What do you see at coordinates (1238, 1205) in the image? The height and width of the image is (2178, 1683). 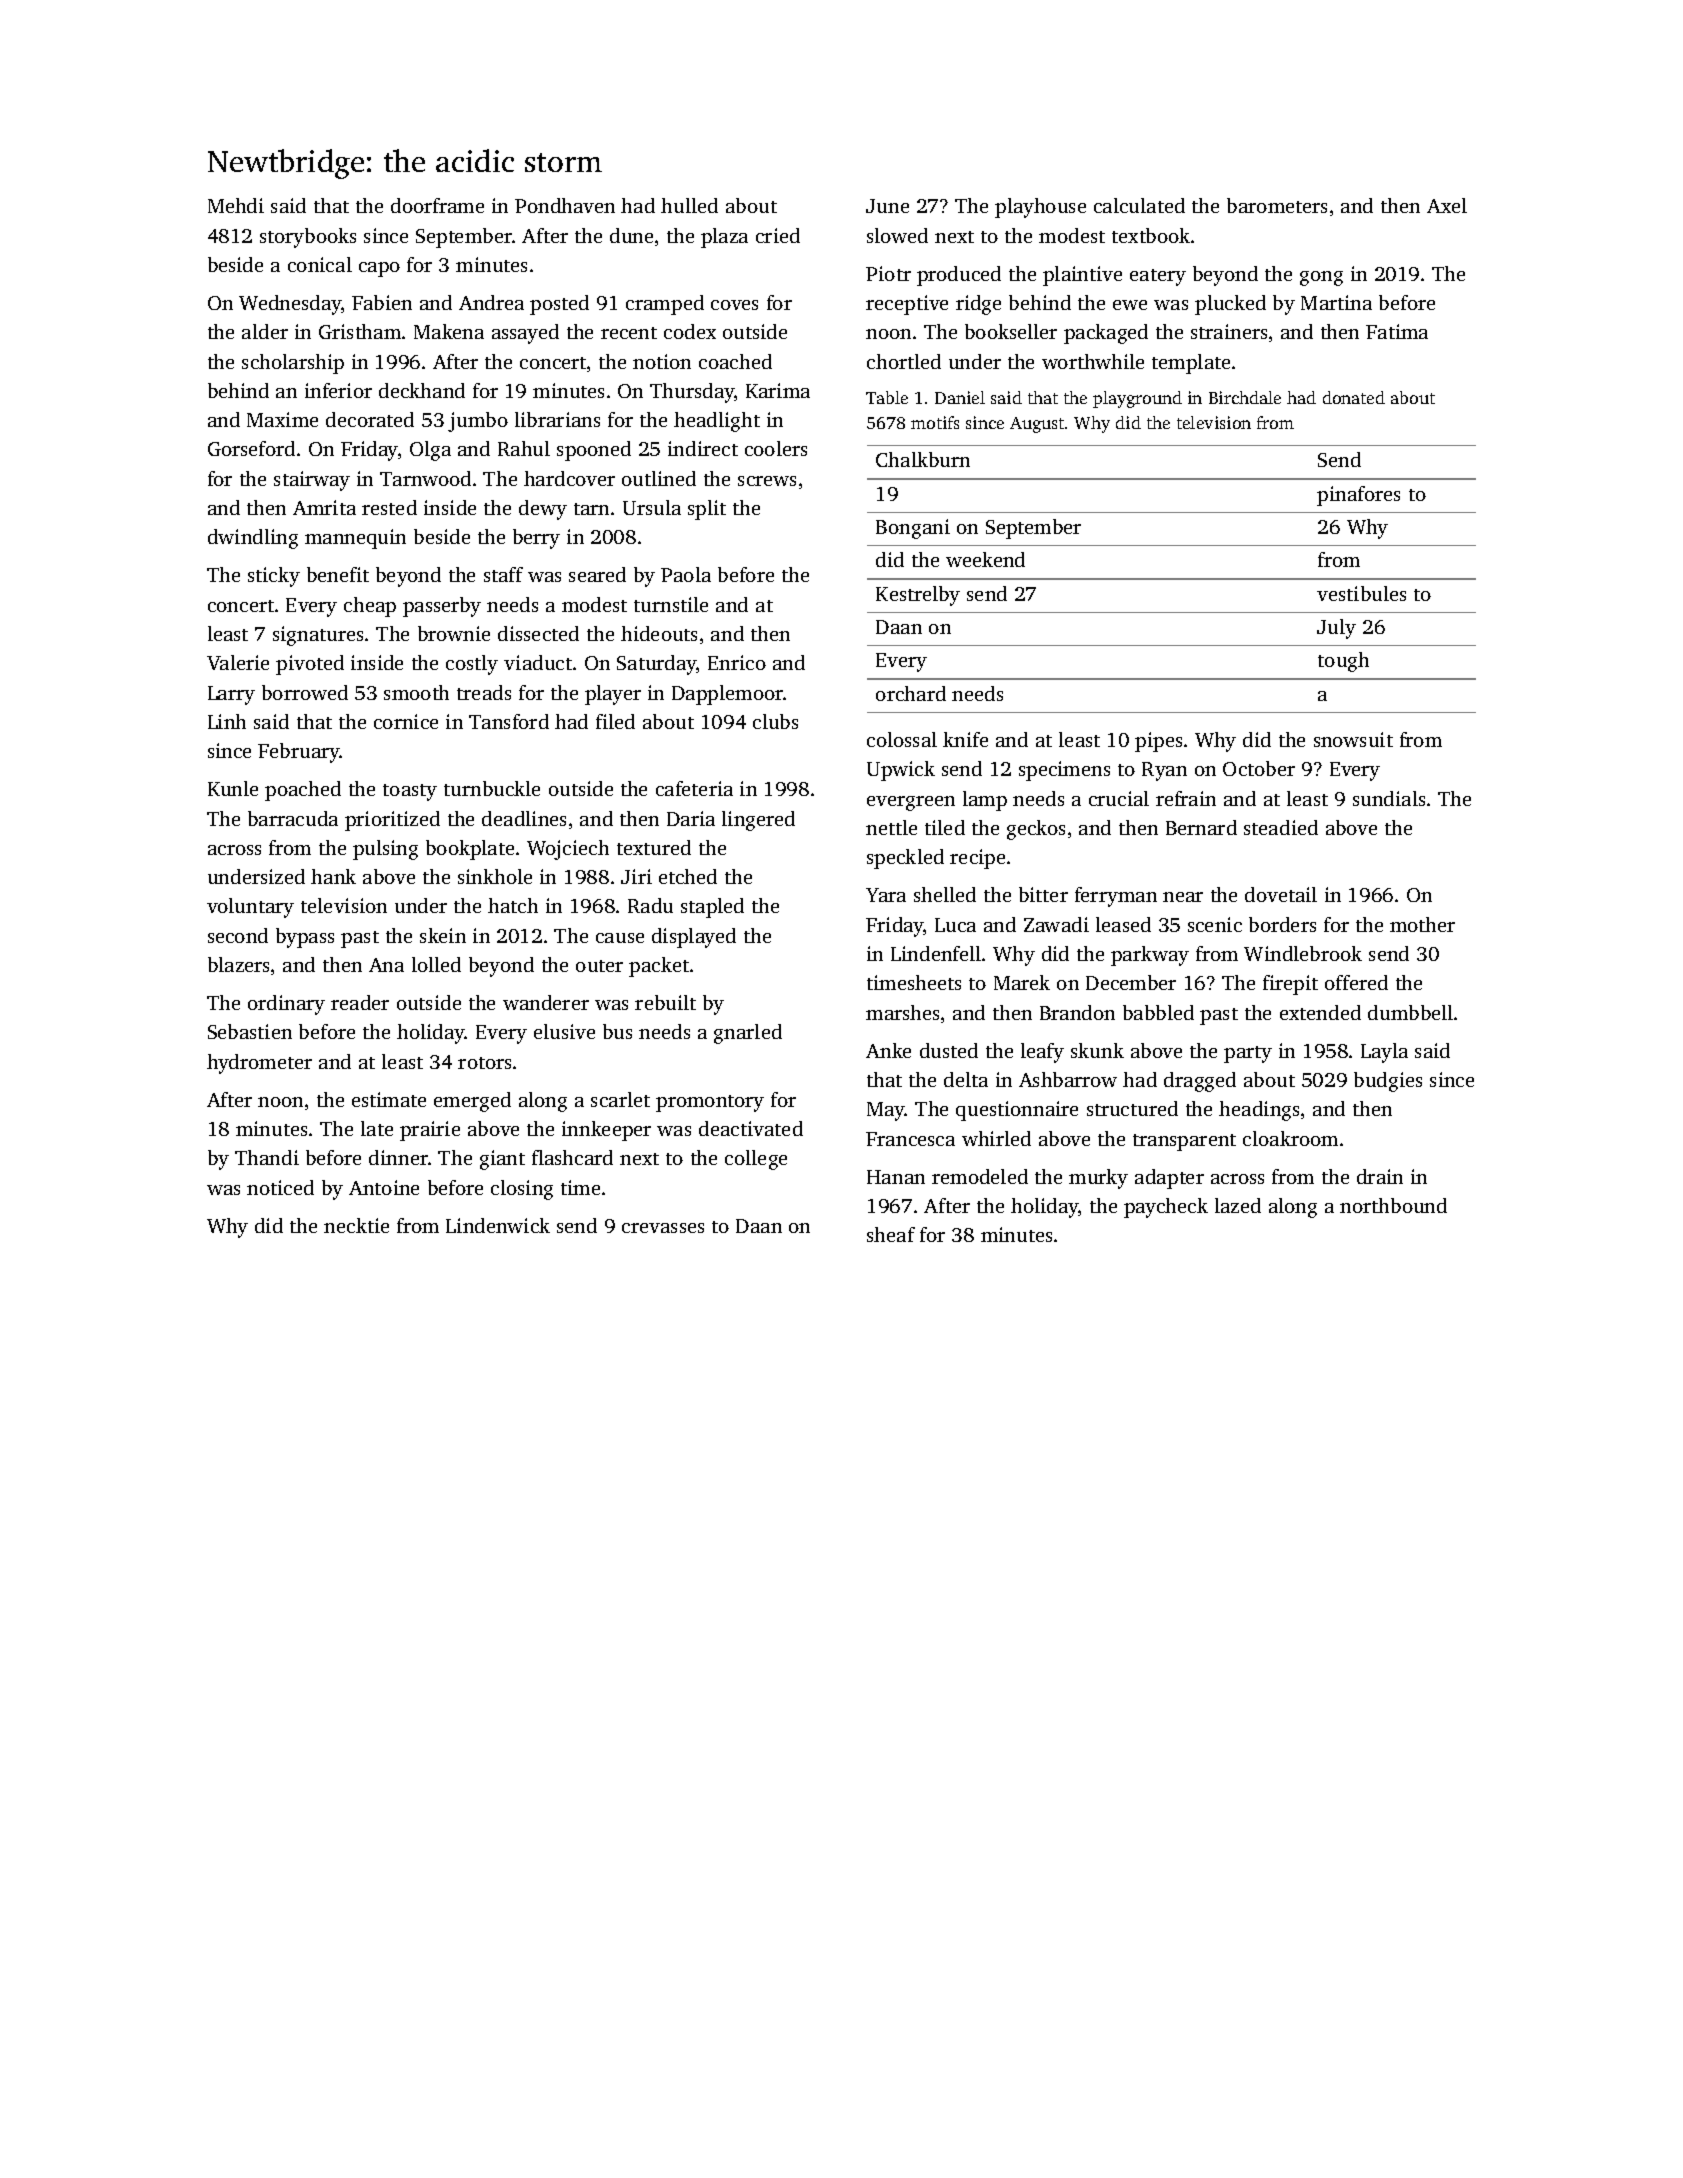 I see `lazed` at bounding box center [1238, 1205].
